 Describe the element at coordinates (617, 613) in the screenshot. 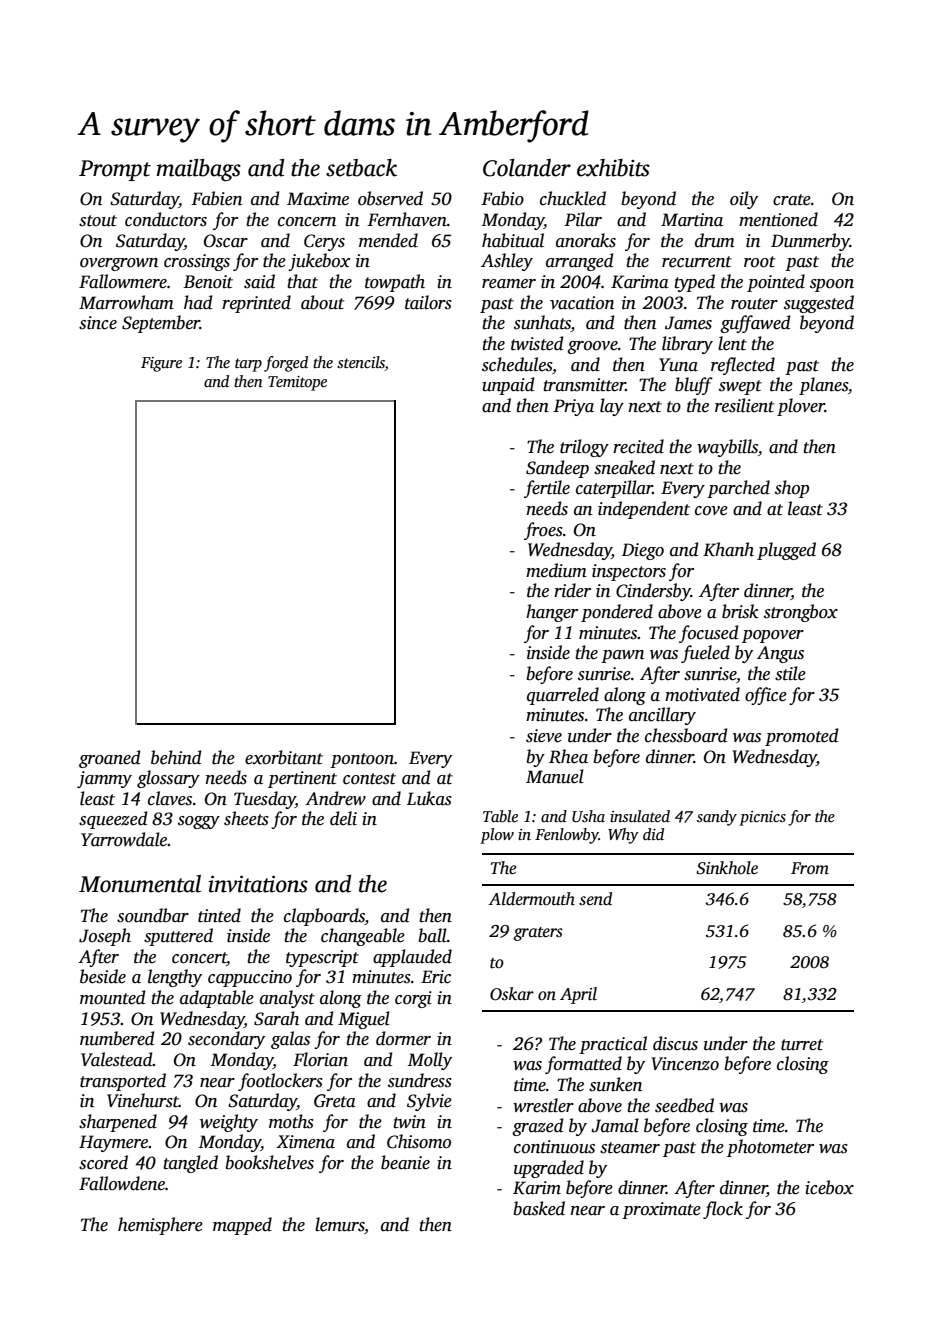

I see `pondered` at that location.
